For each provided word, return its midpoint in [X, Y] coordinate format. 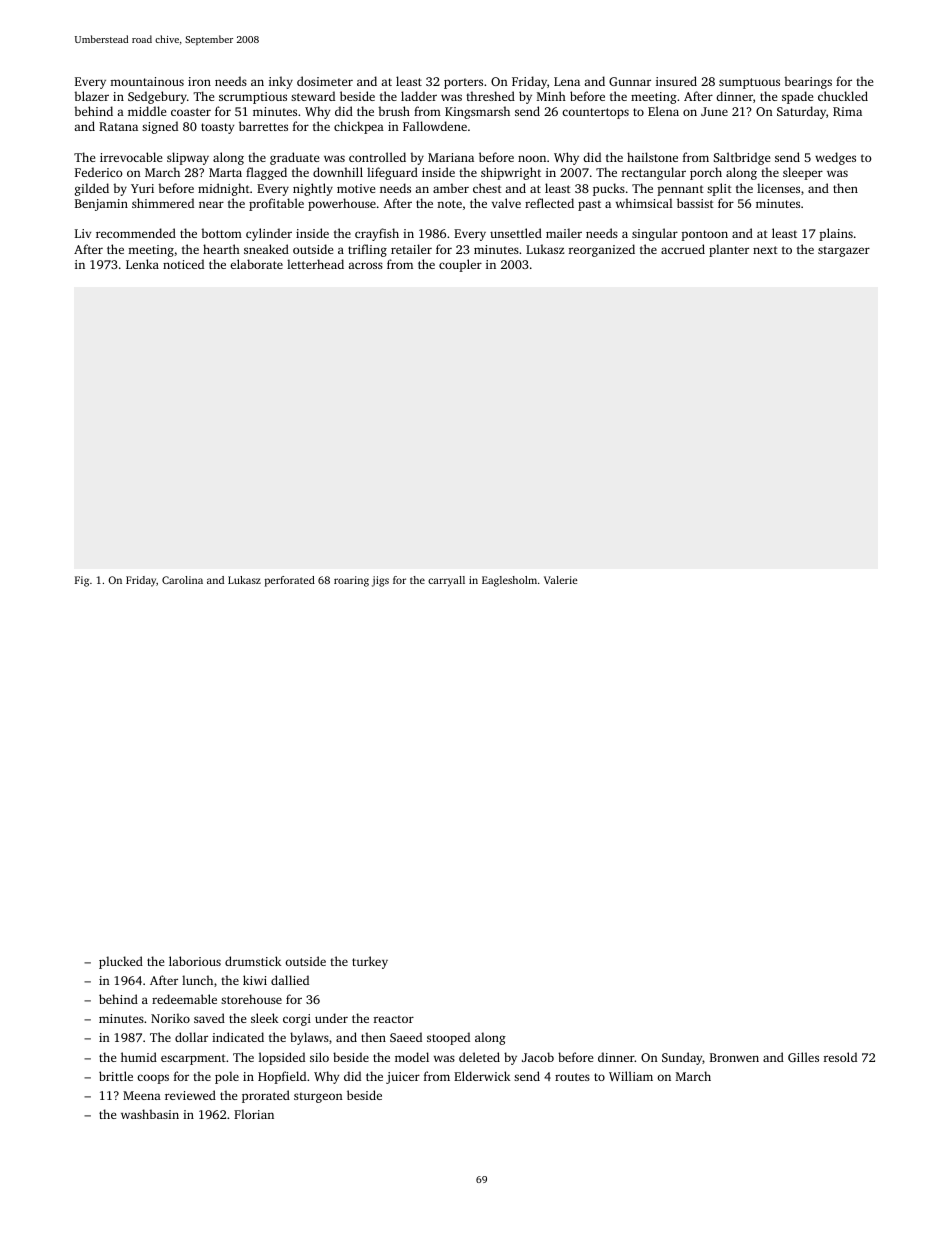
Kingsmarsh [477, 112]
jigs [380, 581]
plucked [121, 962]
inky [281, 82]
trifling [367, 250]
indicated [238, 1037]
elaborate [256, 264]
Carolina [182, 580]
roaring [351, 581]
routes [572, 1077]
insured [676, 81]
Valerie [560, 580]
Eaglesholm [509, 581]
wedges [835, 158]
